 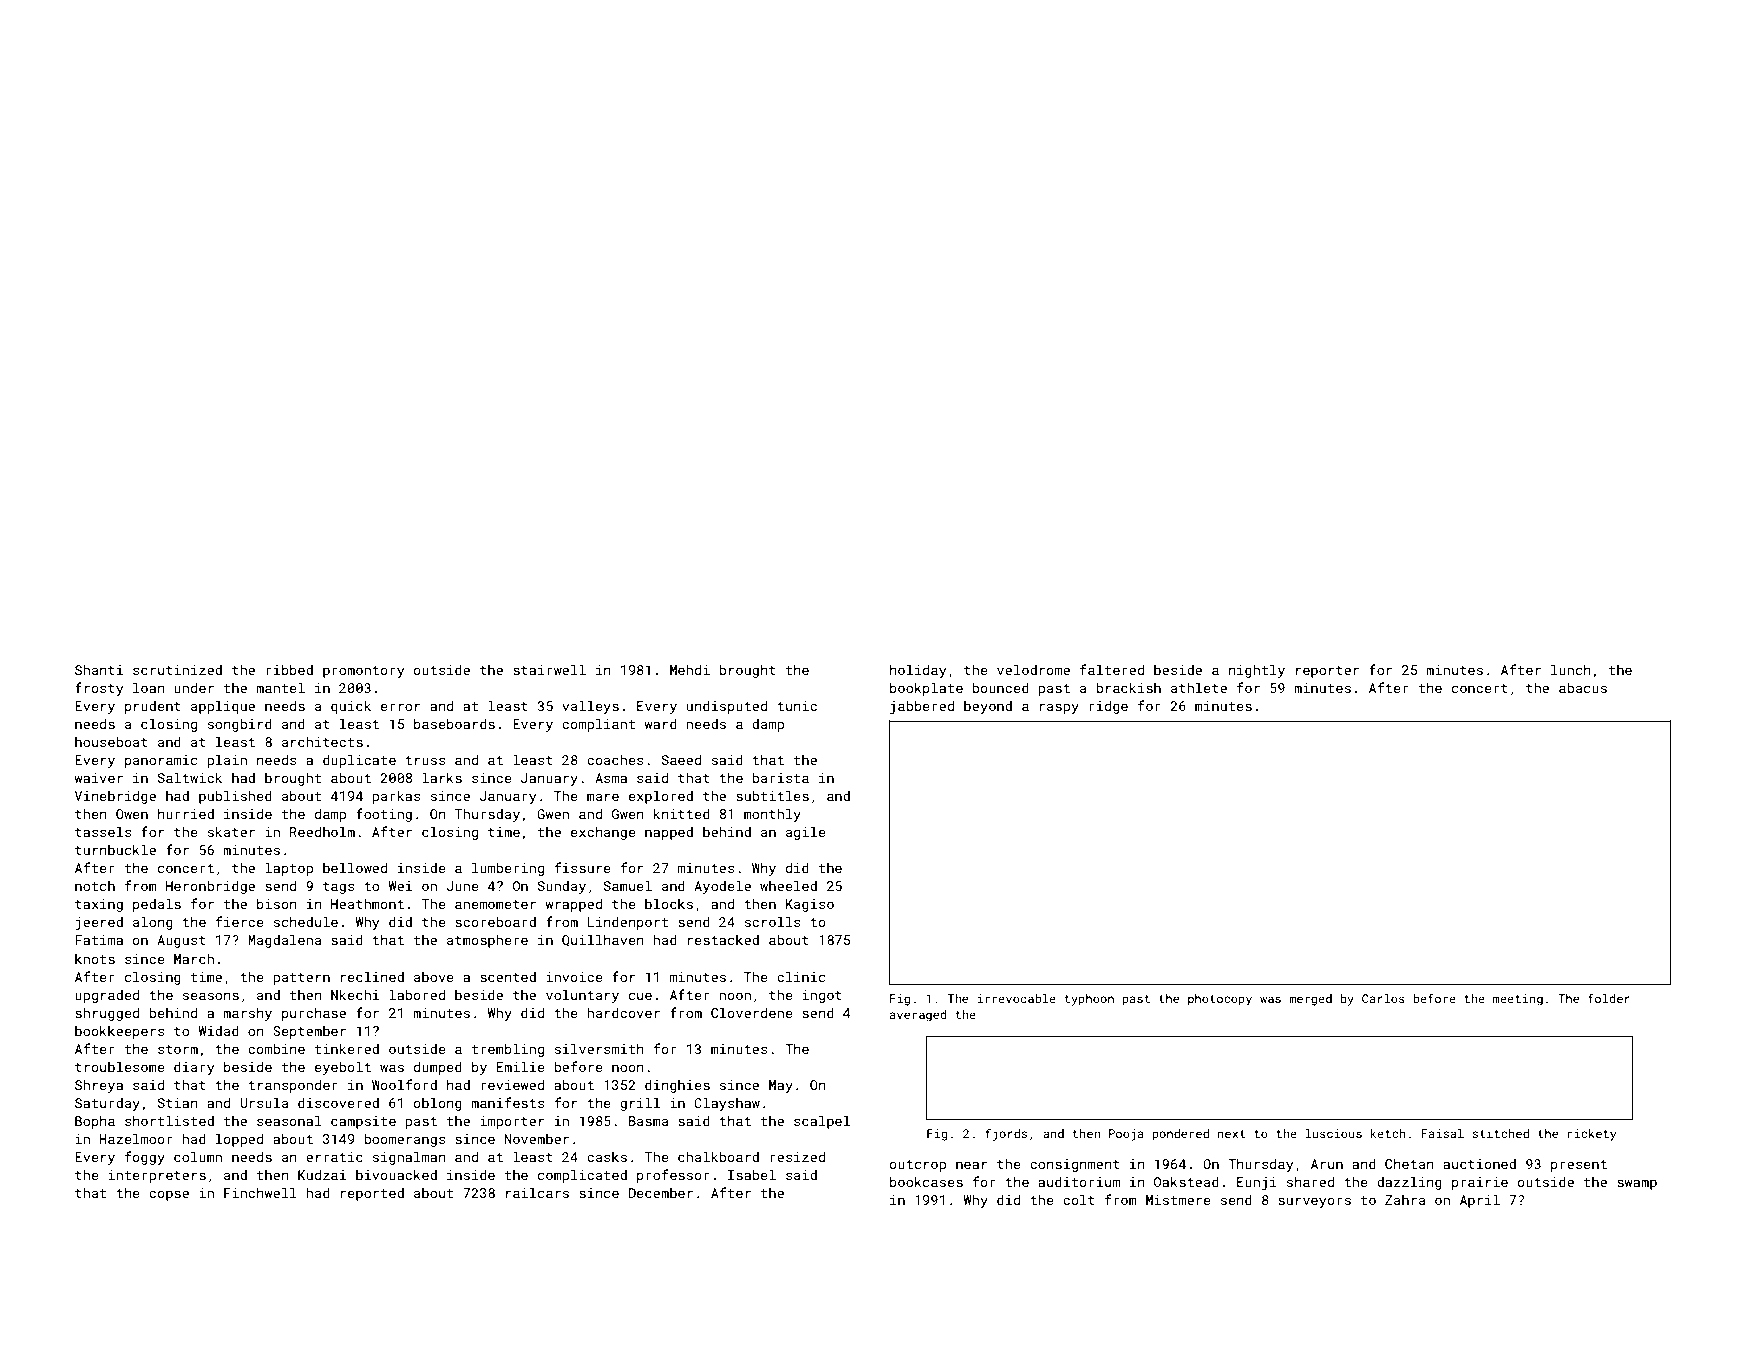 What do you see at coordinates (260, 1192) in the screenshot?
I see `Finchwell` at bounding box center [260, 1192].
